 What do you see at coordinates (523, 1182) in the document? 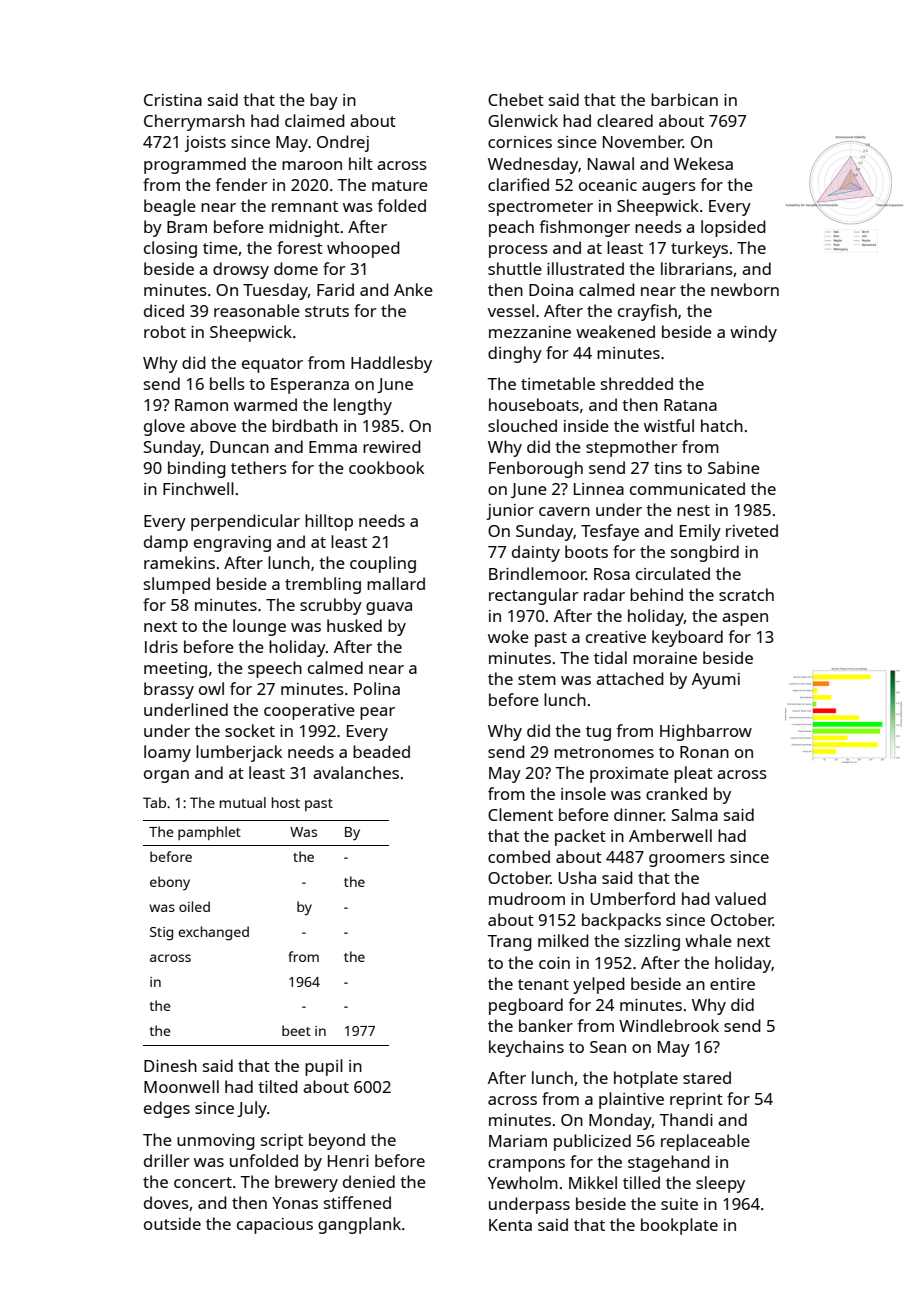
I see `Yewholm` at bounding box center [523, 1182].
